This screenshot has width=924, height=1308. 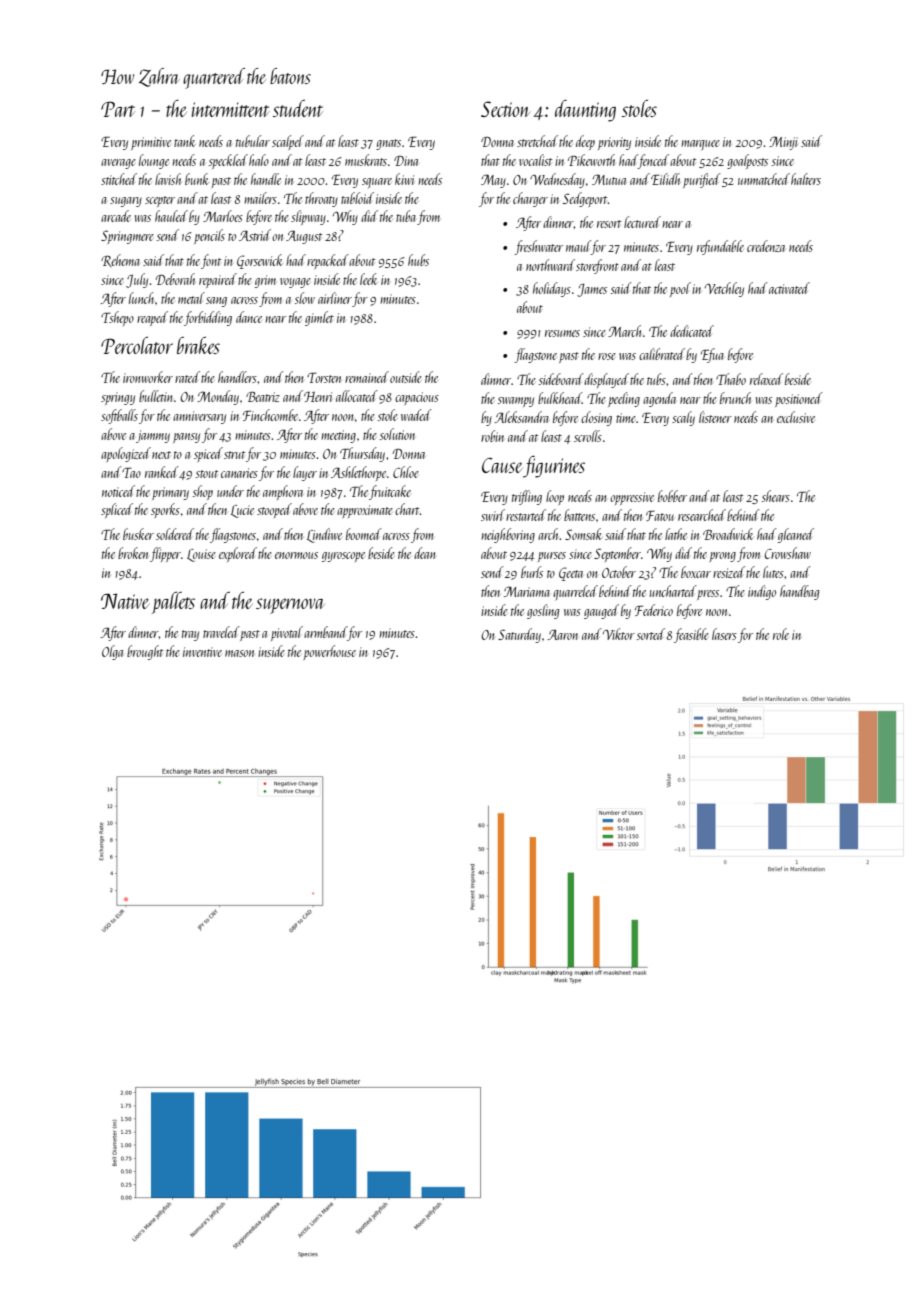 I want to click on busker, so click(x=138, y=534).
